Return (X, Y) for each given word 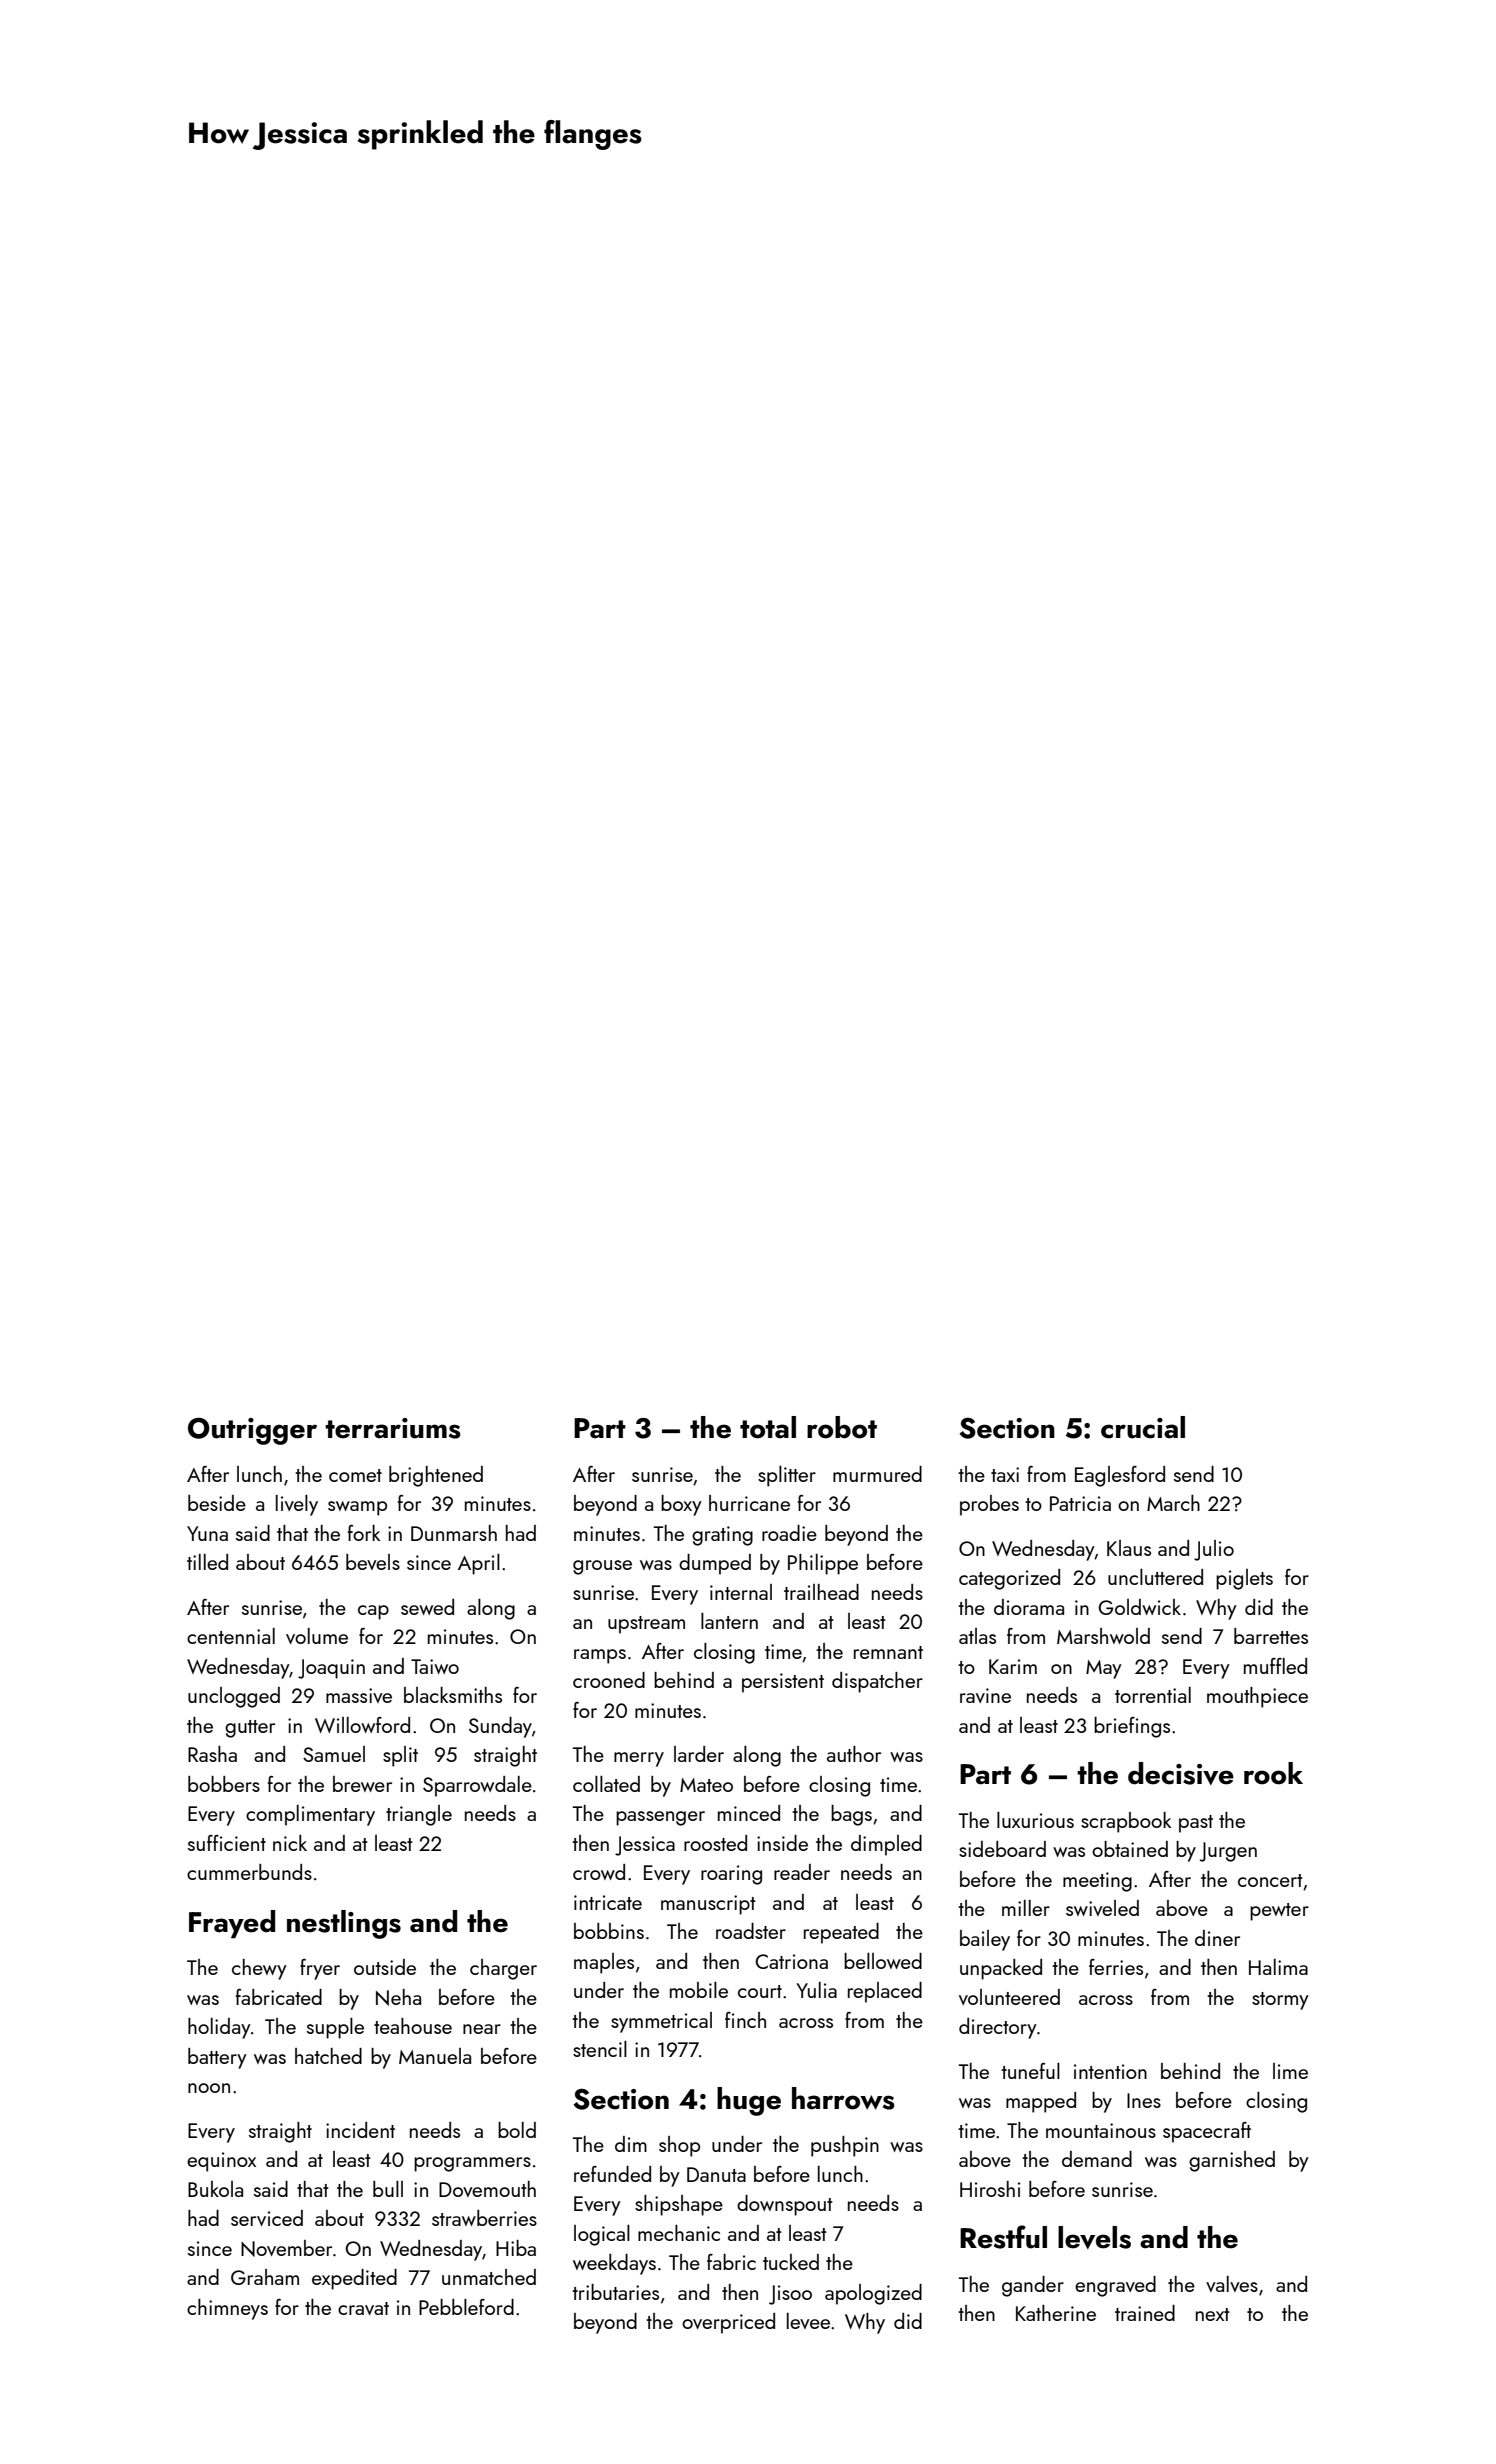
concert (1270, 1880)
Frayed (232, 1924)
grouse (602, 1567)
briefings (1132, 1727)
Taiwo (435, 1666)
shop (679, 2146)
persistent (783, 1683)
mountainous (1101, 2130)
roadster (751, 1931)
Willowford (362, 1725)
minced (749, 1813)
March (1173, 1503)
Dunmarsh (454, 1533)
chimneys (227, 2309)
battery (217, 2058)
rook (1273, 1773)
